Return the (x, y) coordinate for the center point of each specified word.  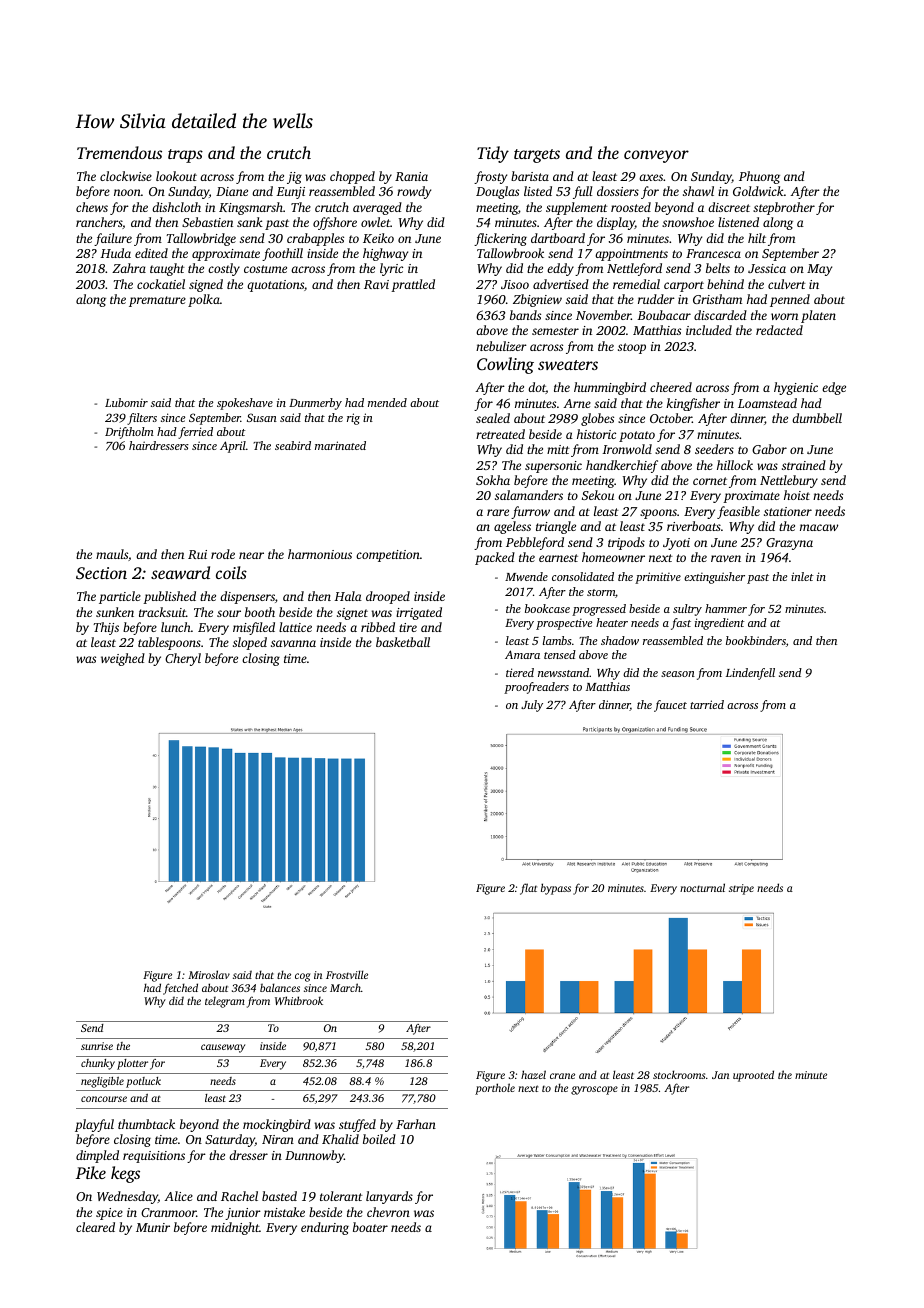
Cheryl (183, 659)
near (251, 555)
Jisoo (515, 284)
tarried (707, 704)
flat (528, 889)
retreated (500, 434)
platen (818, 316)
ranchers (99, 222)
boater (370, 1227)
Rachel (239, 1196)
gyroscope (594, 1090)
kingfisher (693, 404)
